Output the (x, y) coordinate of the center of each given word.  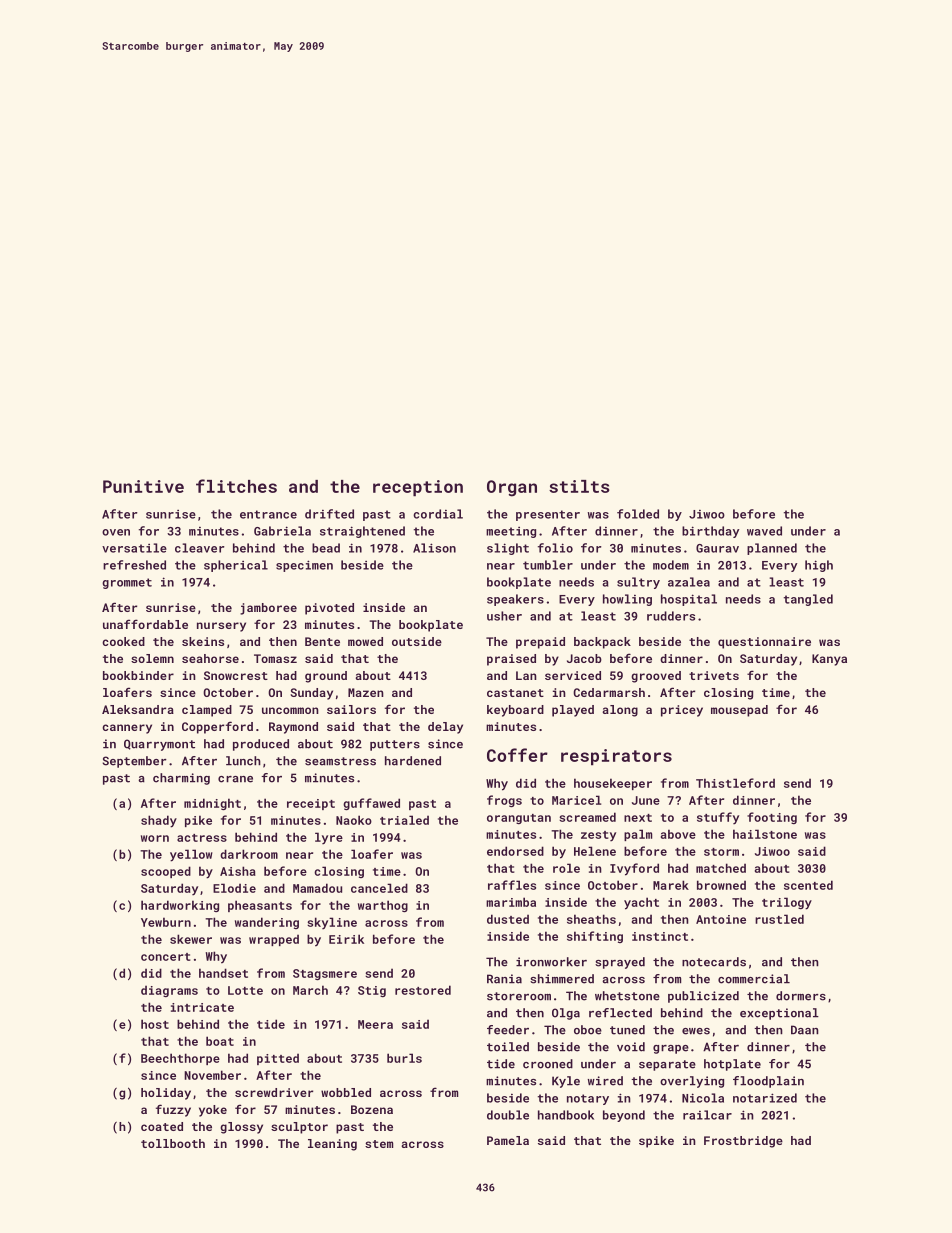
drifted (329, 514)
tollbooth (173, 1143)
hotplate (732, 1065)
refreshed (134, 565)
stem (379, 1144)
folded (638, 514)
